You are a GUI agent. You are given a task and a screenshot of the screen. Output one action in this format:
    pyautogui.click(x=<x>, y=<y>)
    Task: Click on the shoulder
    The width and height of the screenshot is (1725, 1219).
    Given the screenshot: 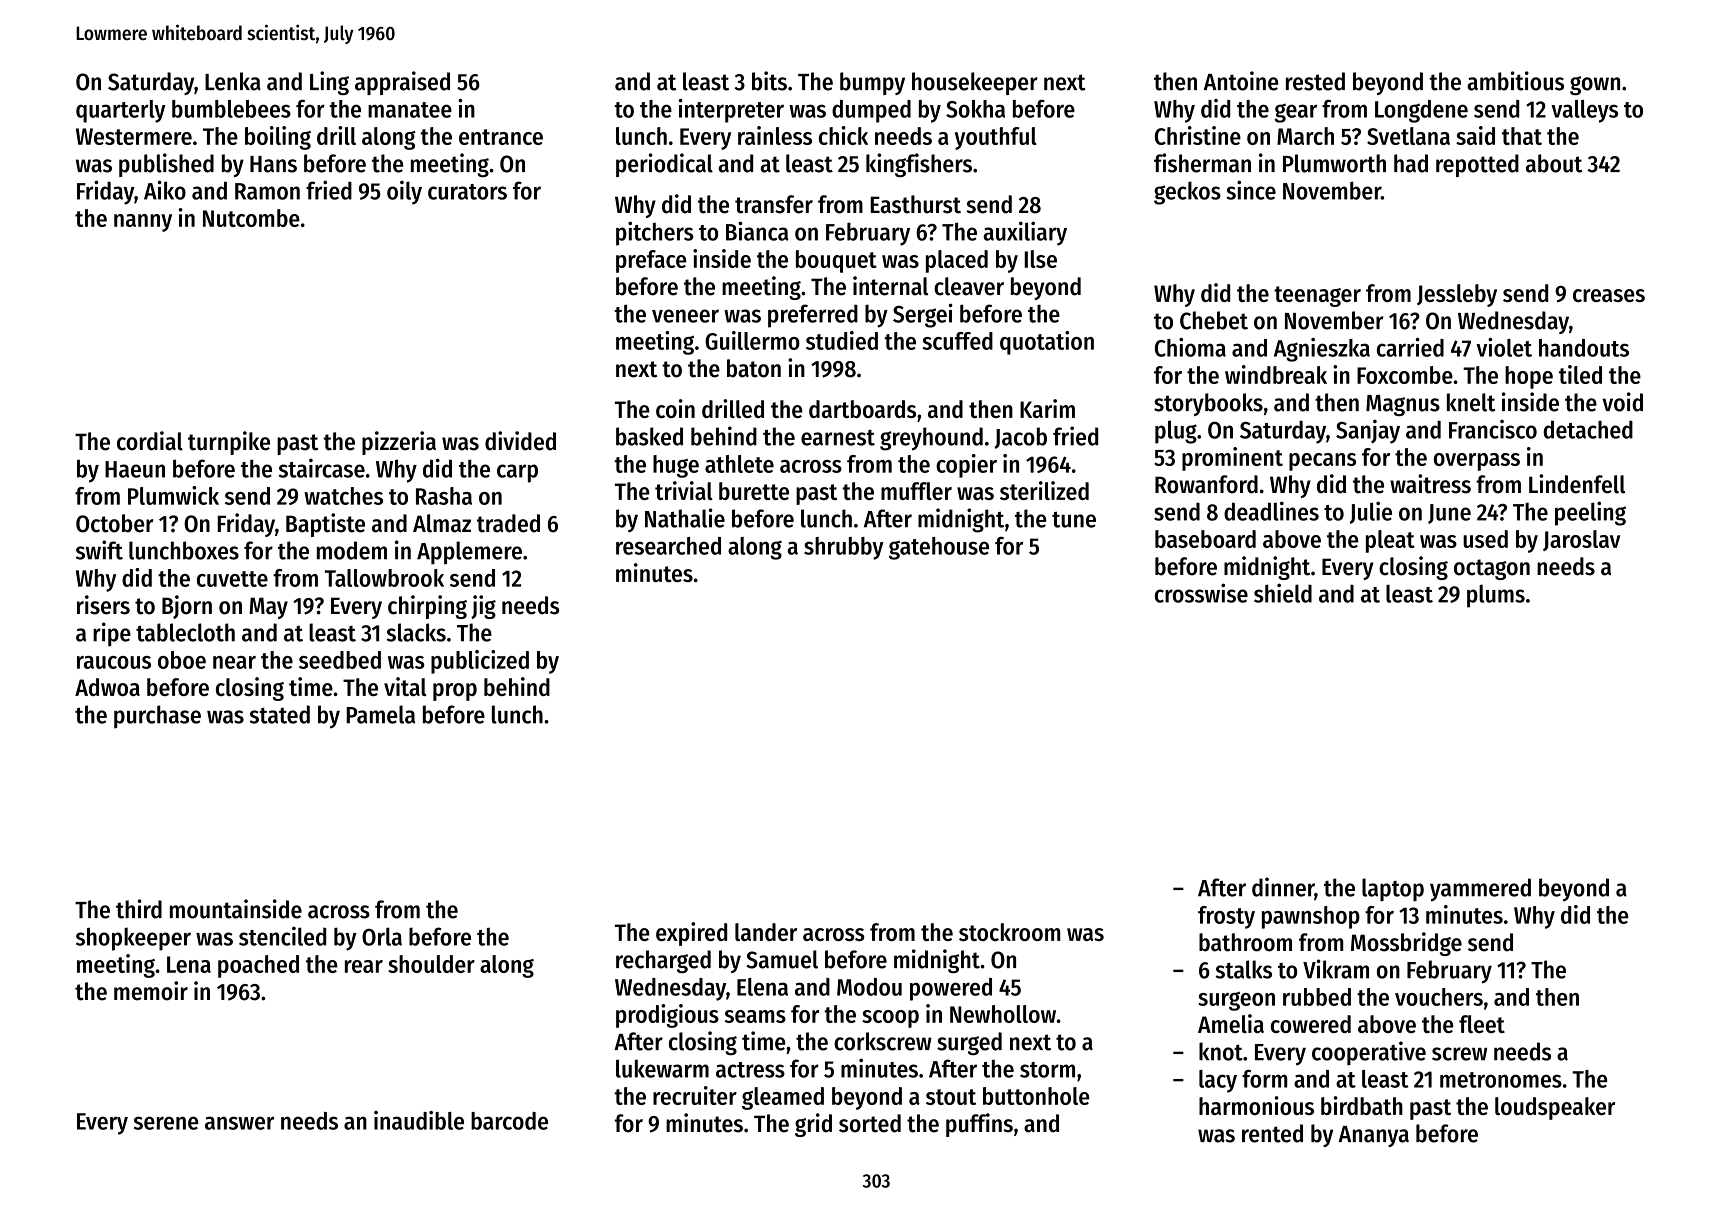 What is the action you would take?
    pyautogui.click(x=431, y=964)
